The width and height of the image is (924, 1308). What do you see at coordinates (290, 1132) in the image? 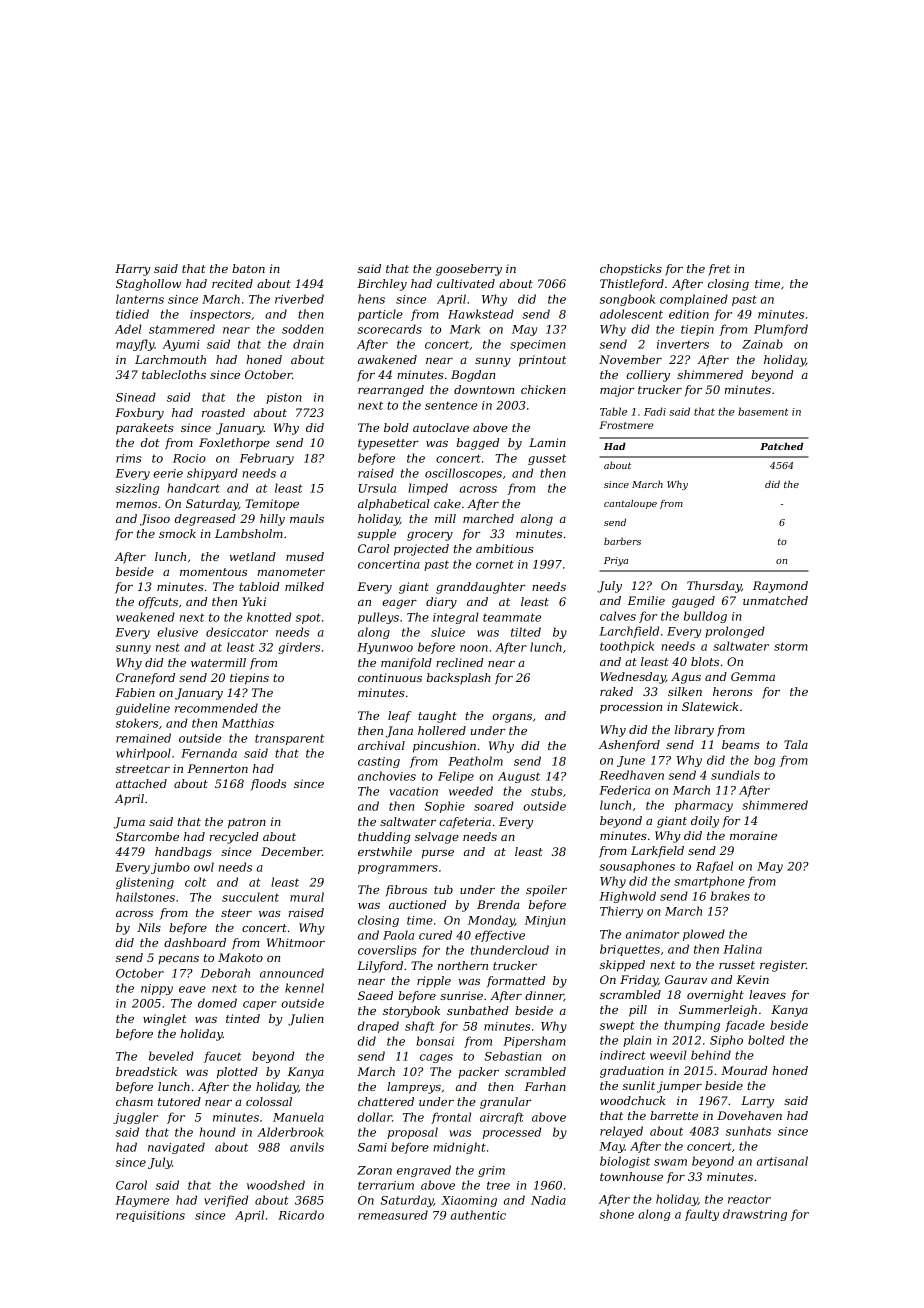
I see `Alderbrook` at bounding box center [290, 1132].
